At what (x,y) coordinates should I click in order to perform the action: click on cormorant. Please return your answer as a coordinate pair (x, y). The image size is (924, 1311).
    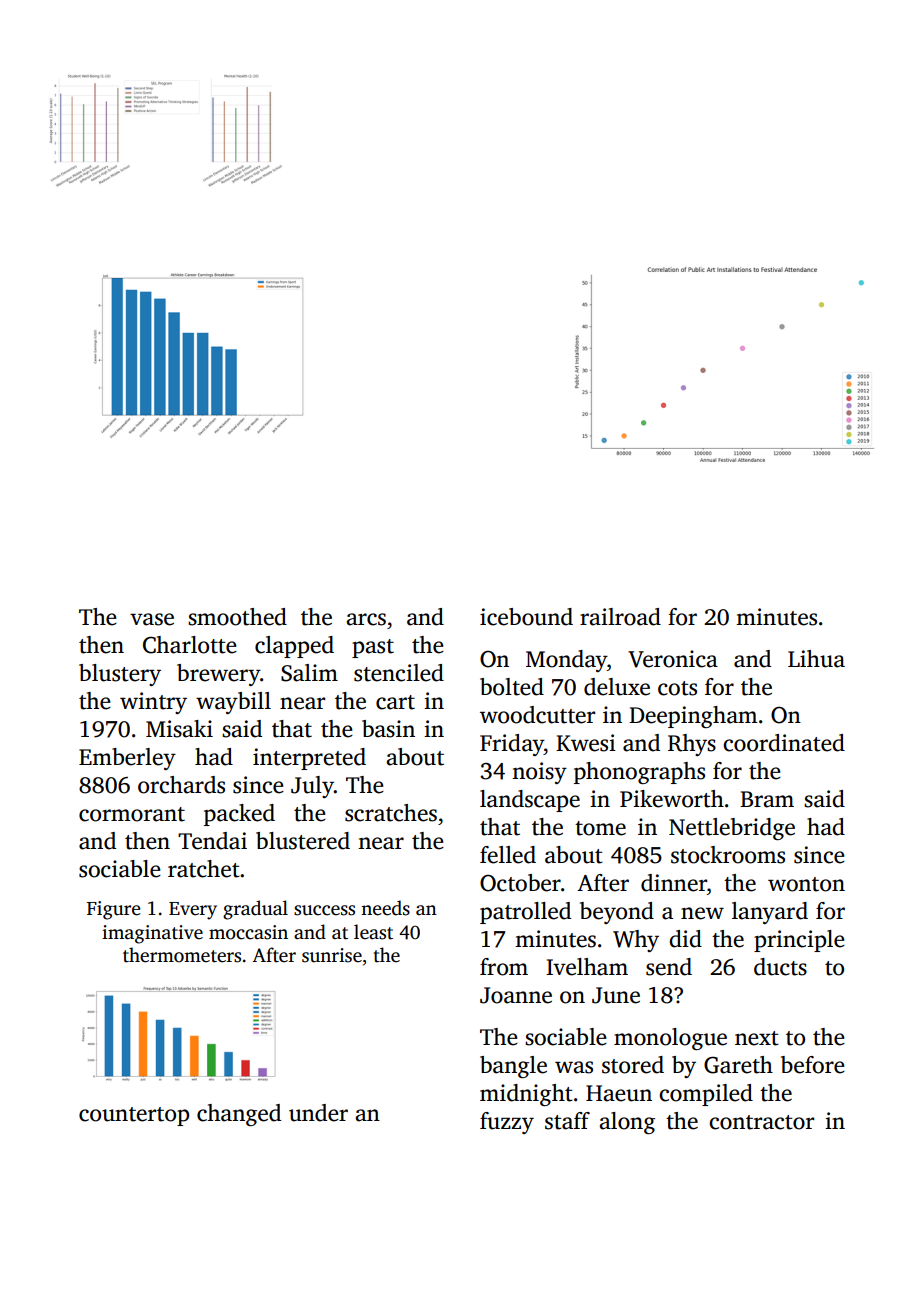
    Looking at the image, I should click on (132, 814).
